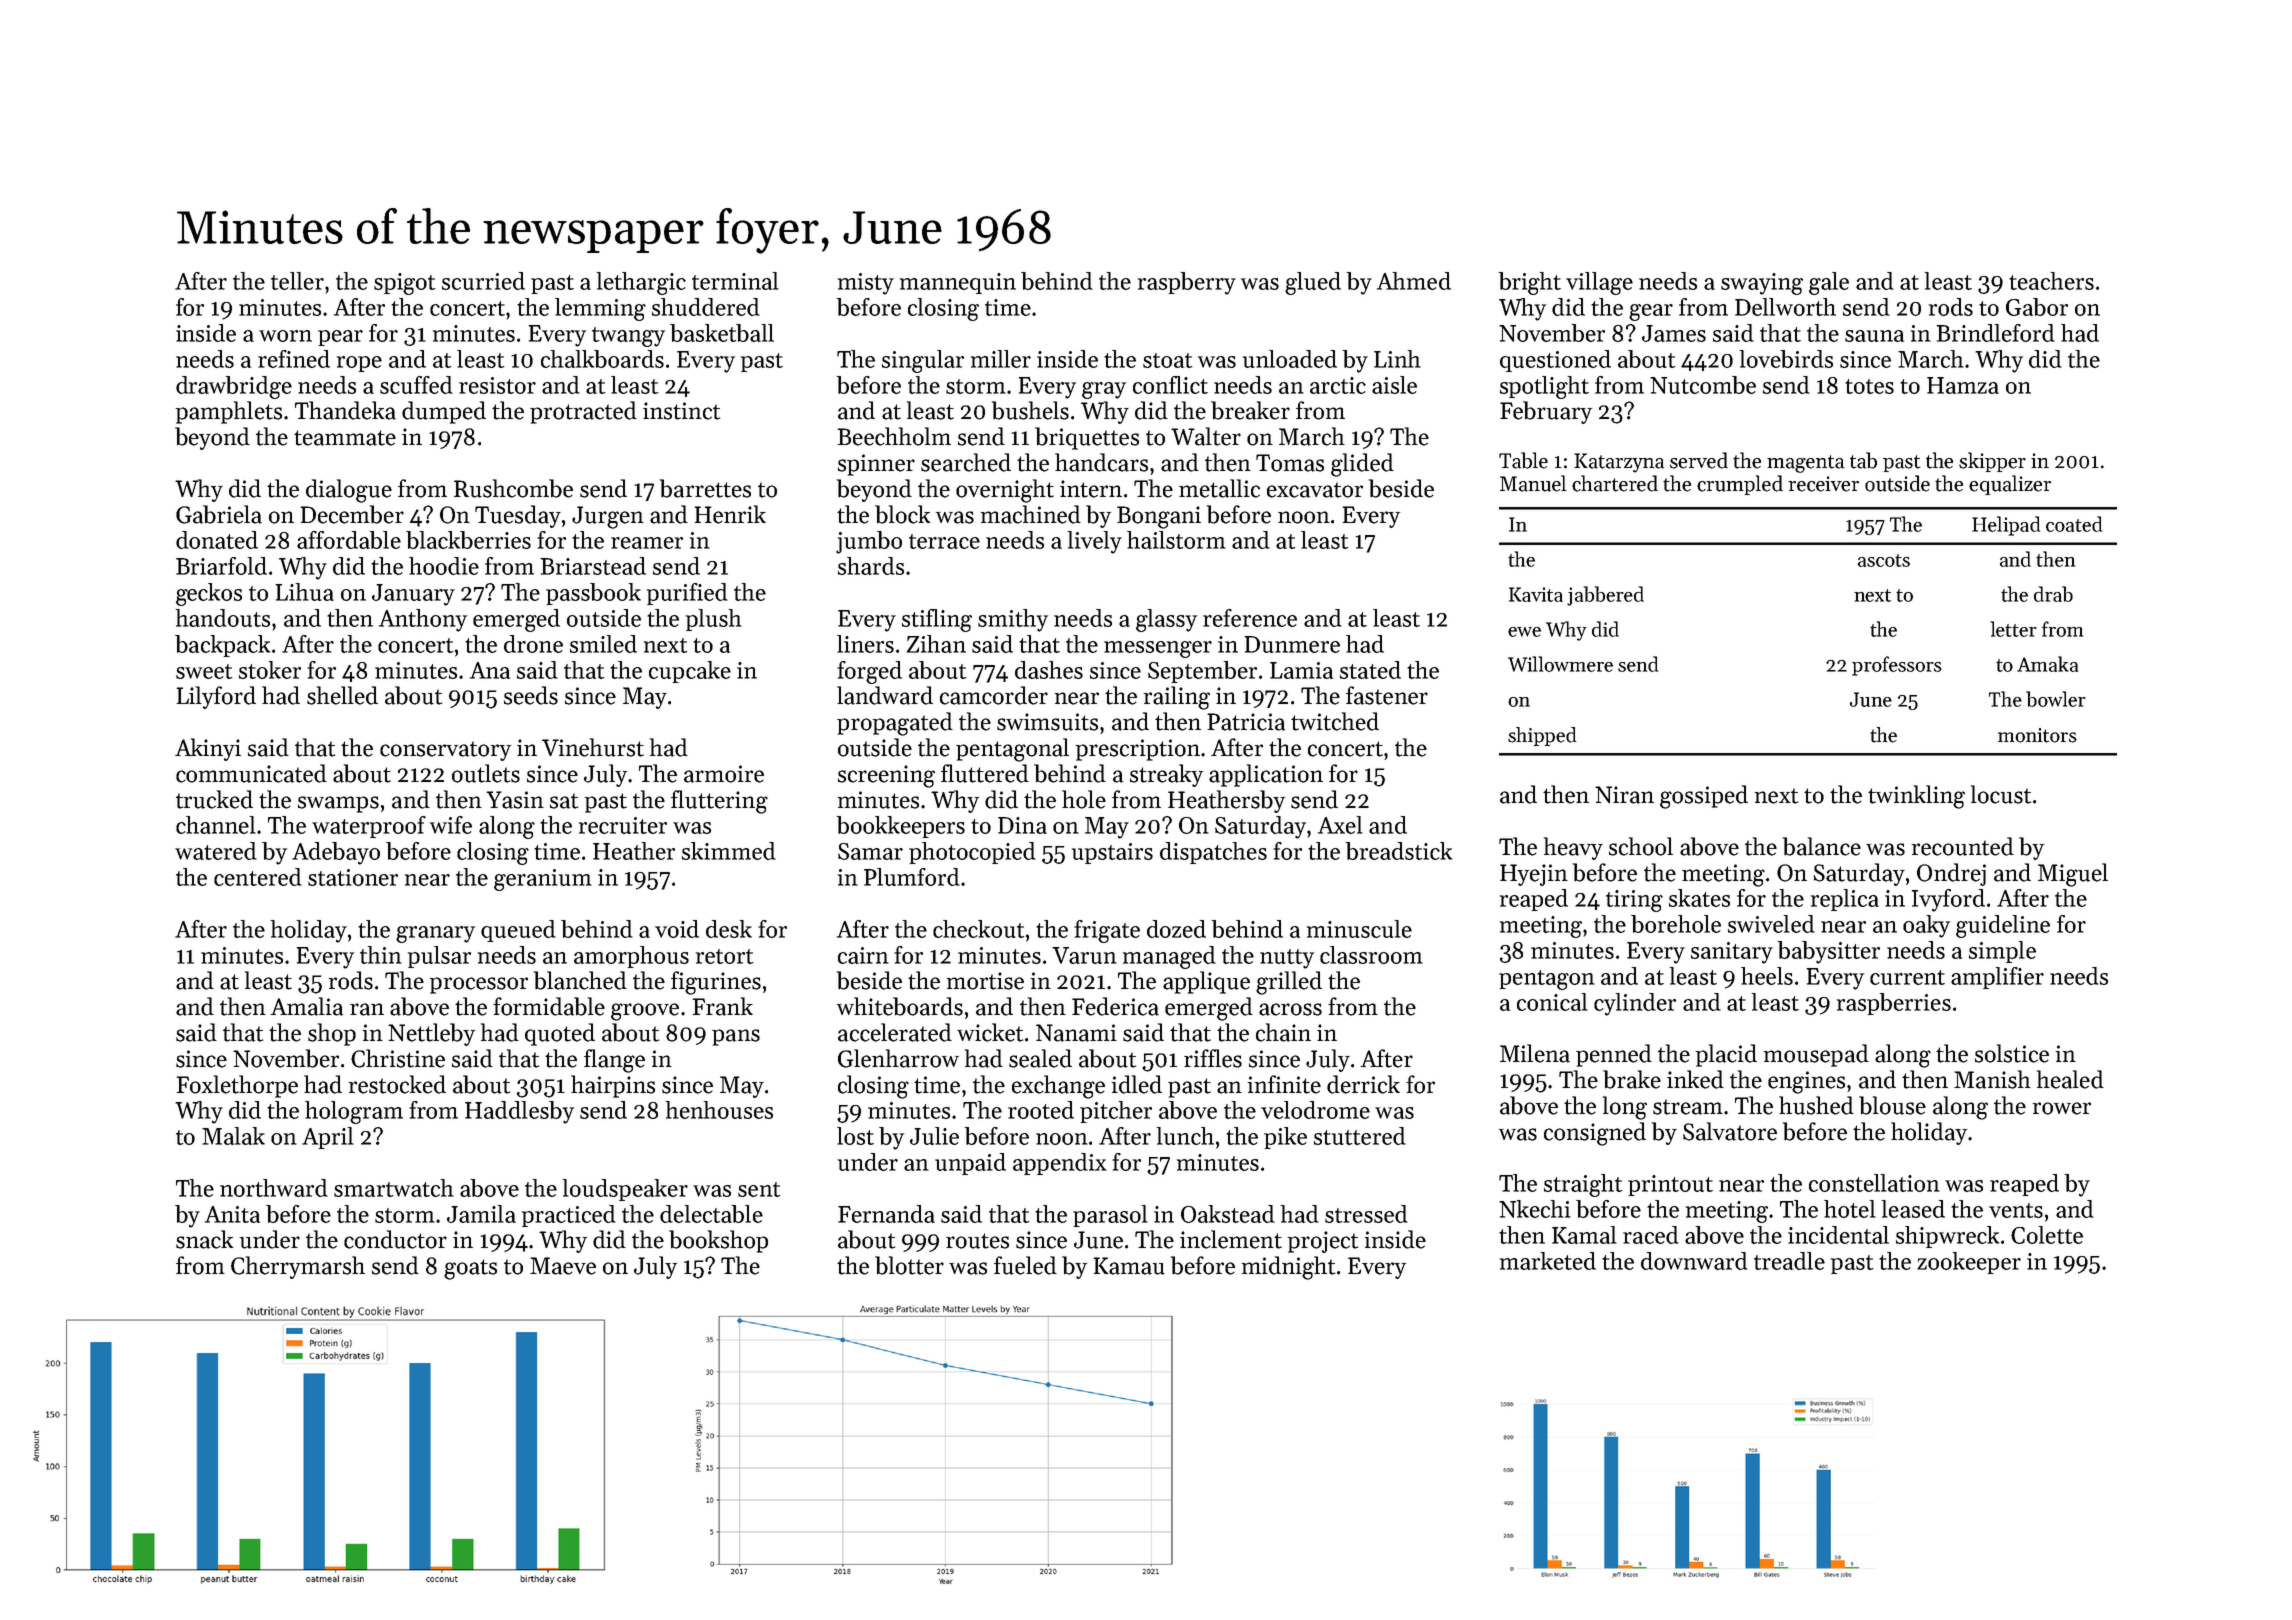 The width and height of the page is (2292, 1620). What do you see at coordinates (1829, 283) in the page?
I see `gale` at bounding box center [1829, 283].
